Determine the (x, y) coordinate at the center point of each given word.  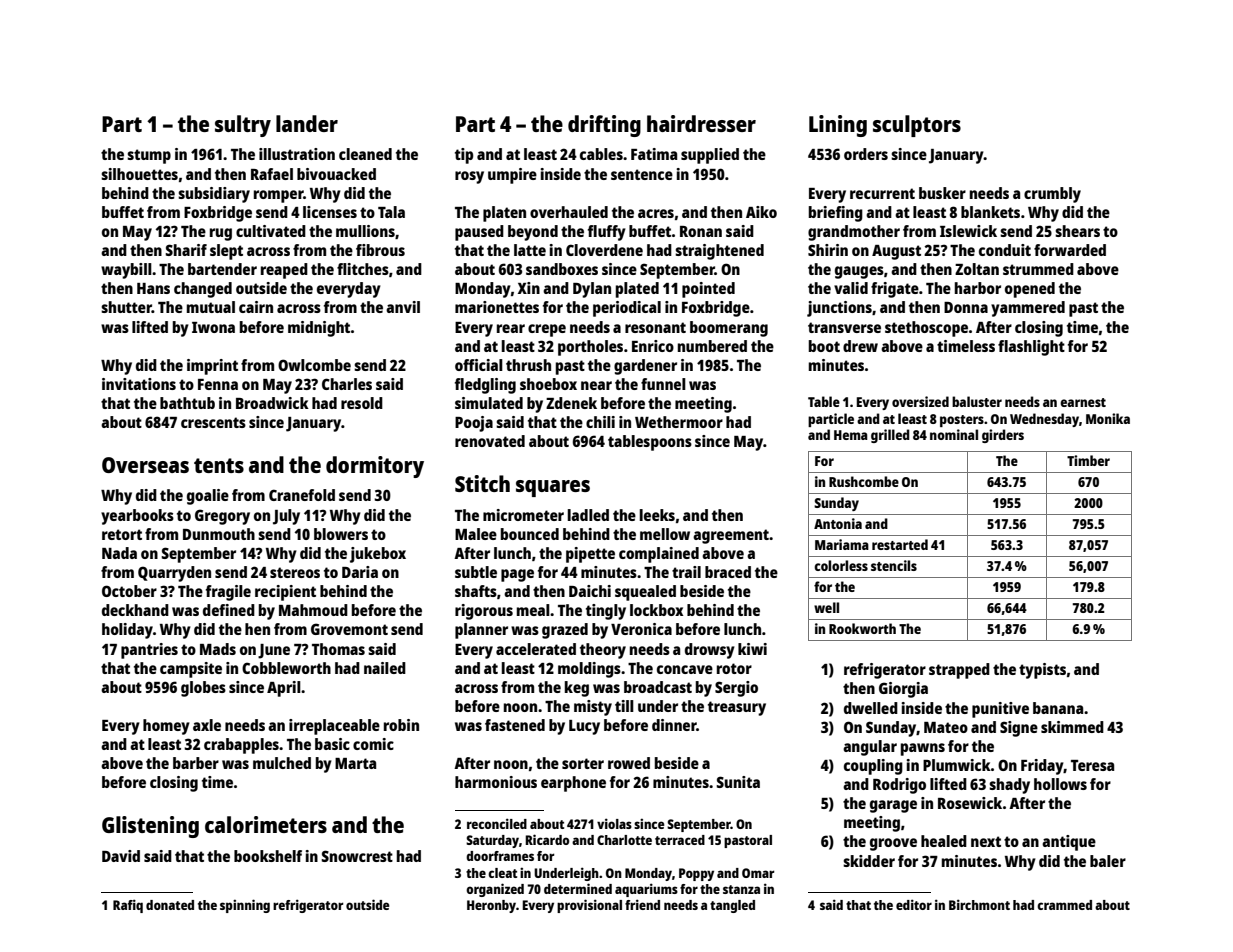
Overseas (145, 465)
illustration (297, 154)
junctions (839, 309)
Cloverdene (604, 250)
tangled (732, 906)
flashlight (1031, 348)
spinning (245, 906)
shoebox (548, 384)
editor (914, 904)
